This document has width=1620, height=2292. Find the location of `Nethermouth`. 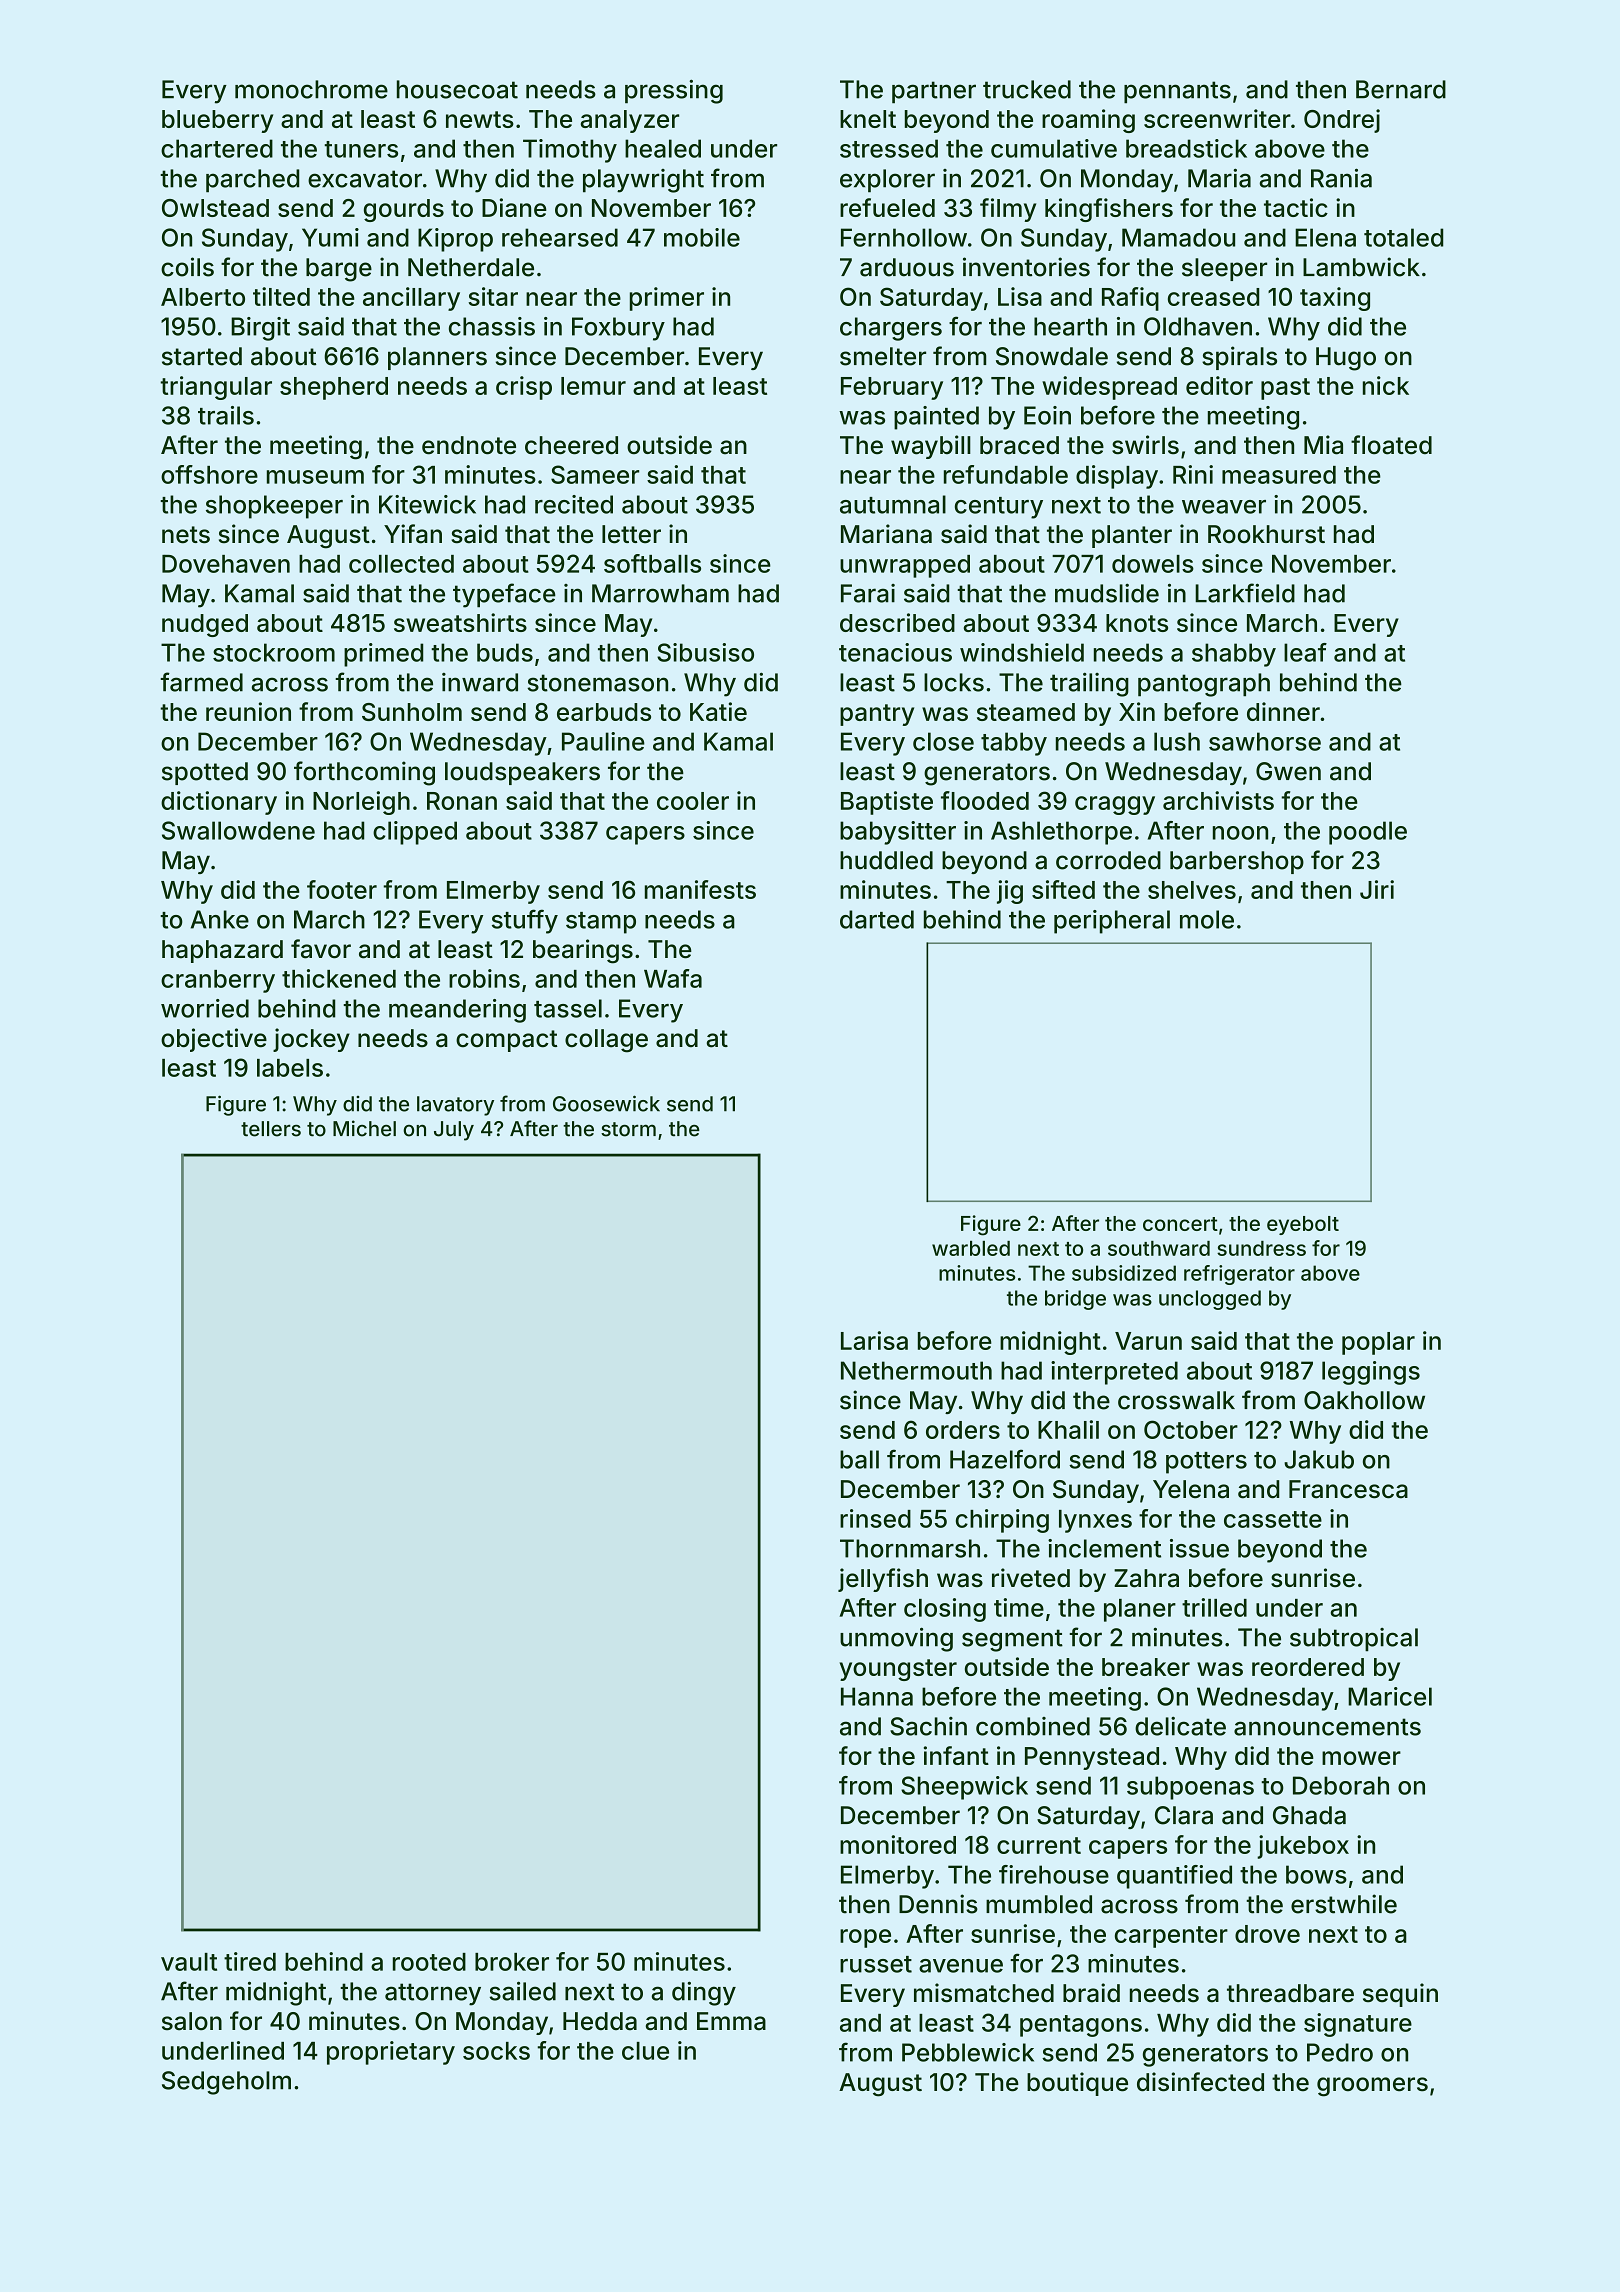

Nethermouth is located at coordinates (916, 1370).
